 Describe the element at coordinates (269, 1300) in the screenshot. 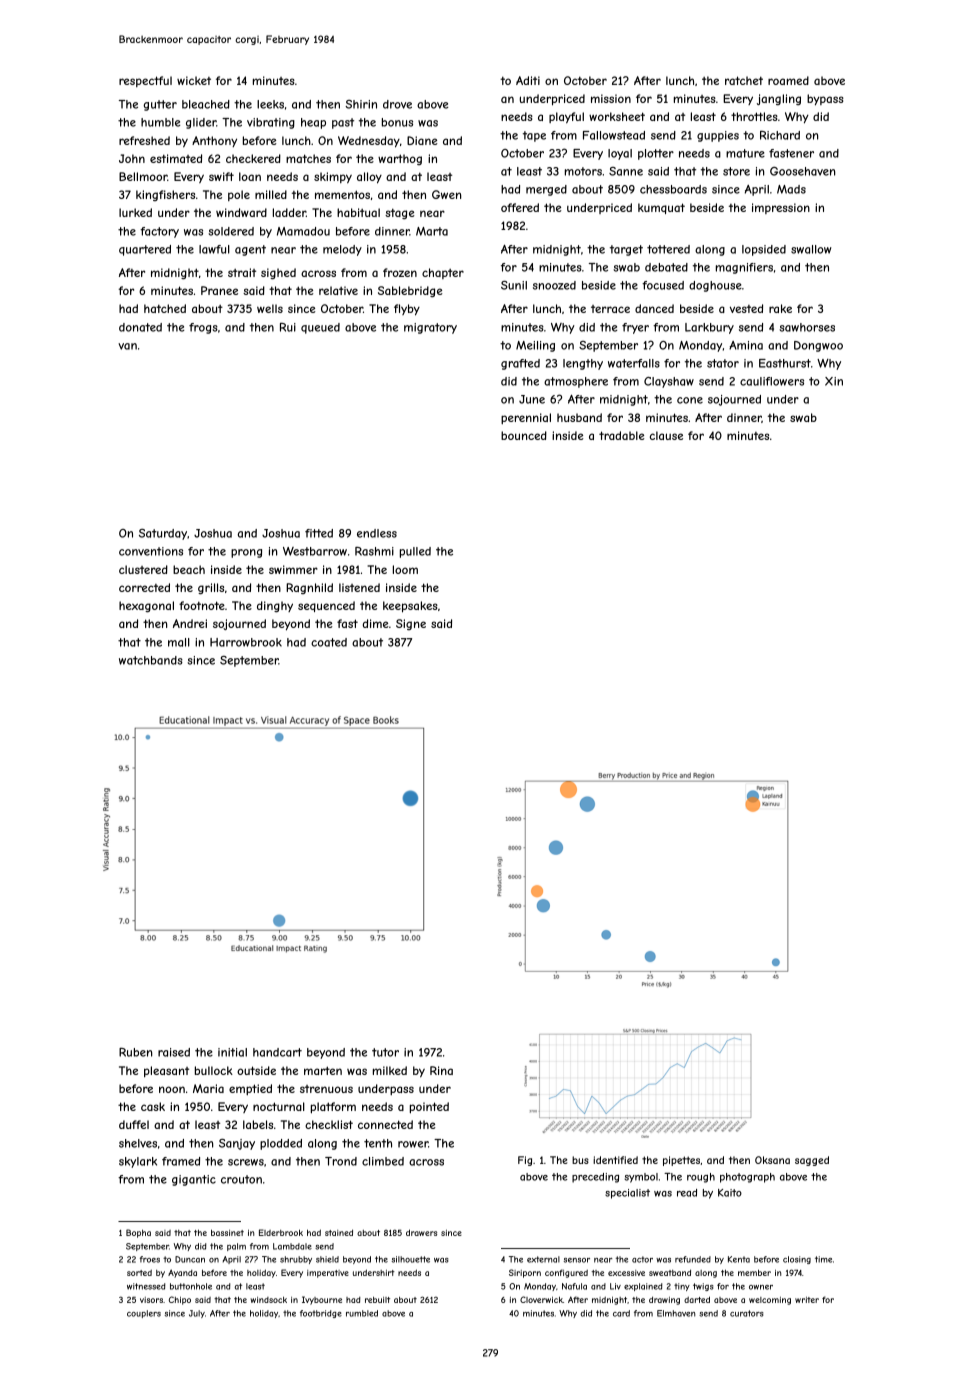

I see `windsock` at that location.
